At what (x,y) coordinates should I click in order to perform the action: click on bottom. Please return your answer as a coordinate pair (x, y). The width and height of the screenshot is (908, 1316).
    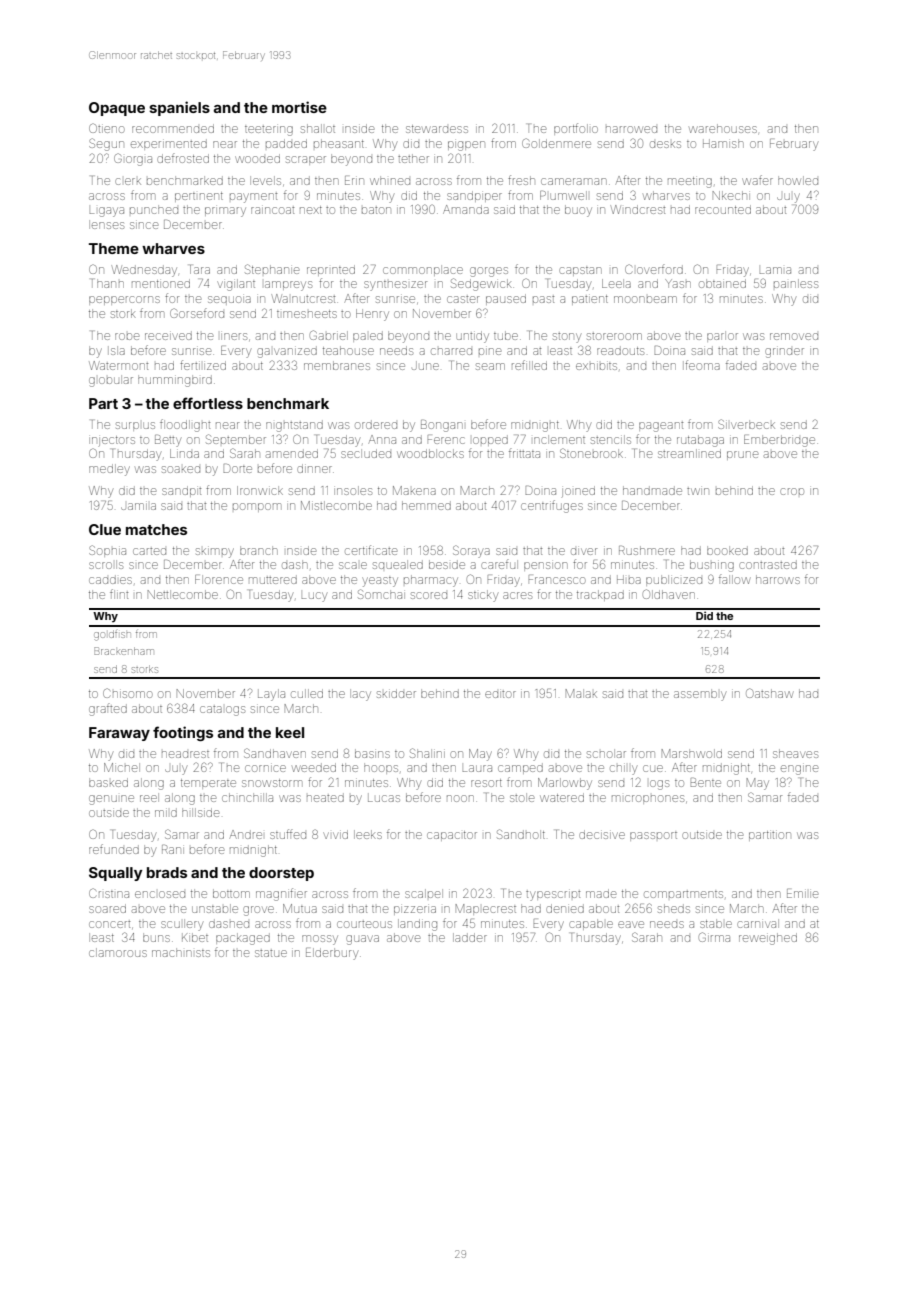
    Looking at the image, I should click on (231, 893).
